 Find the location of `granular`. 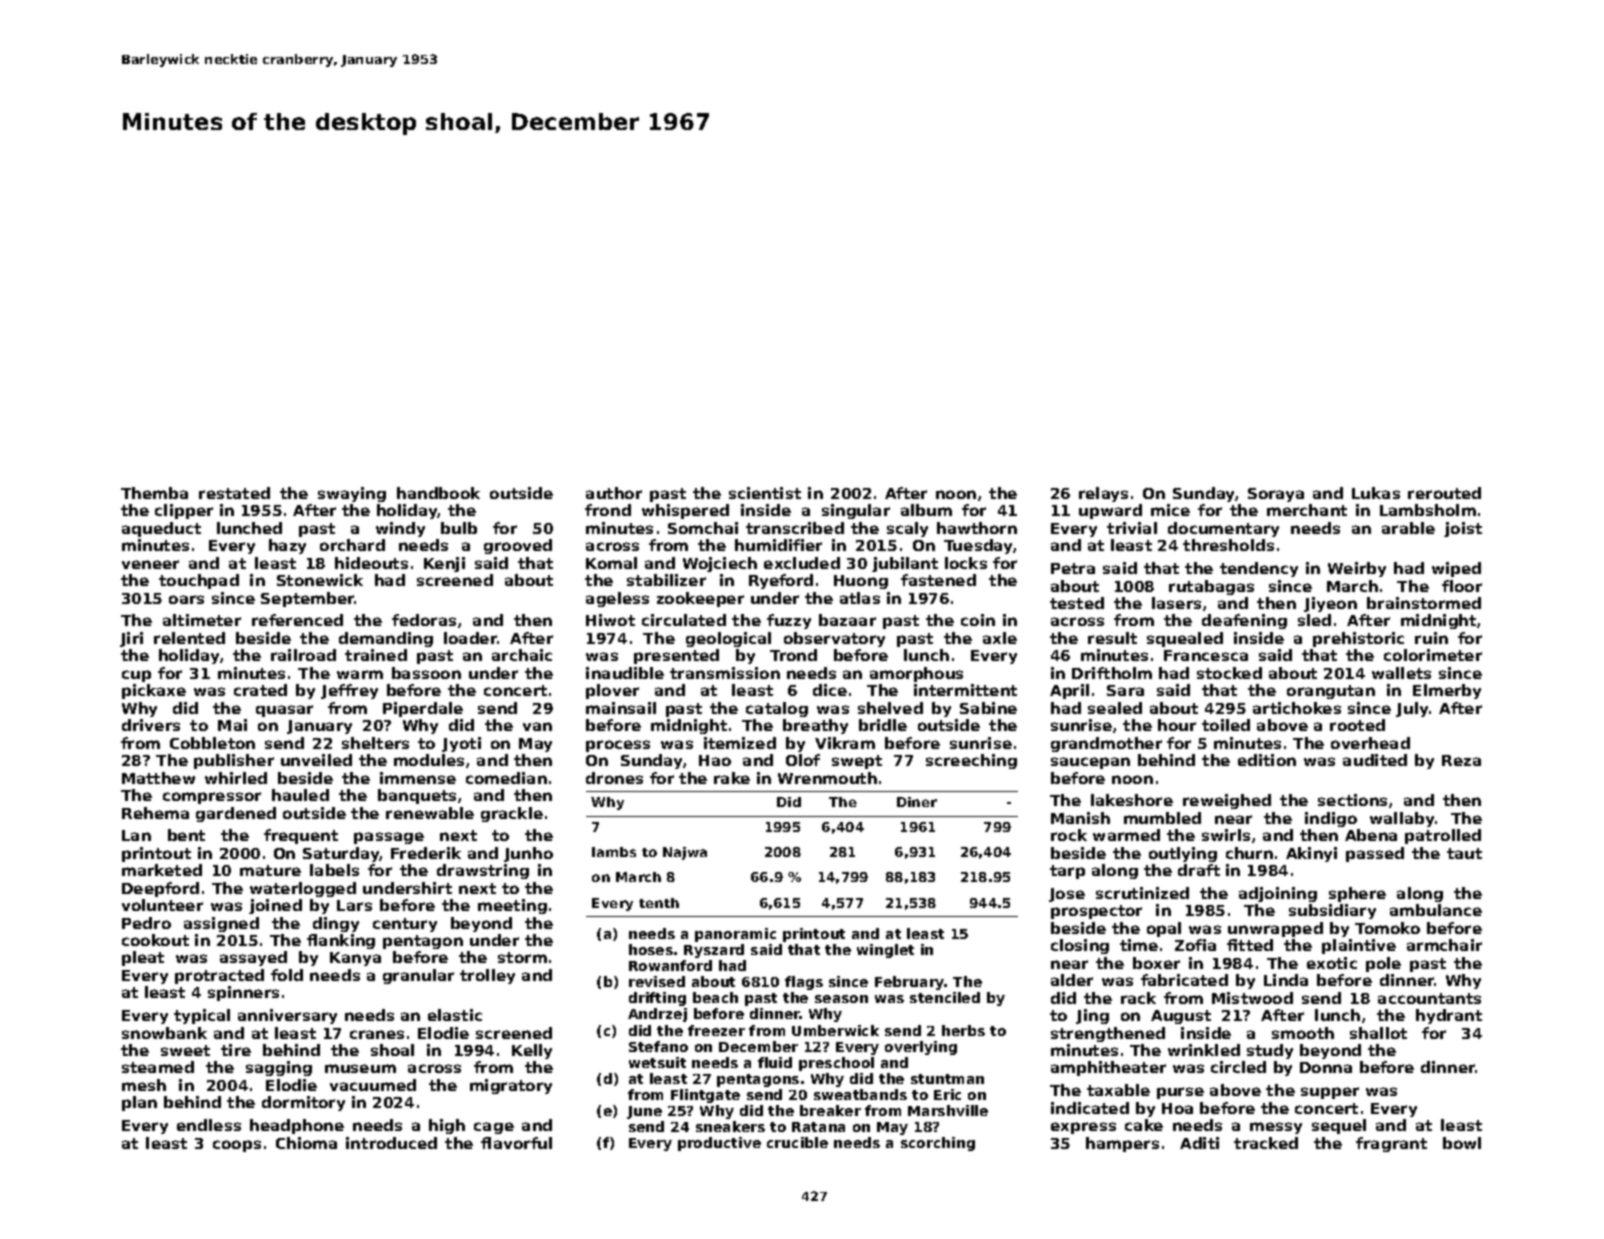

granular is located at coordinates (418, 976).
